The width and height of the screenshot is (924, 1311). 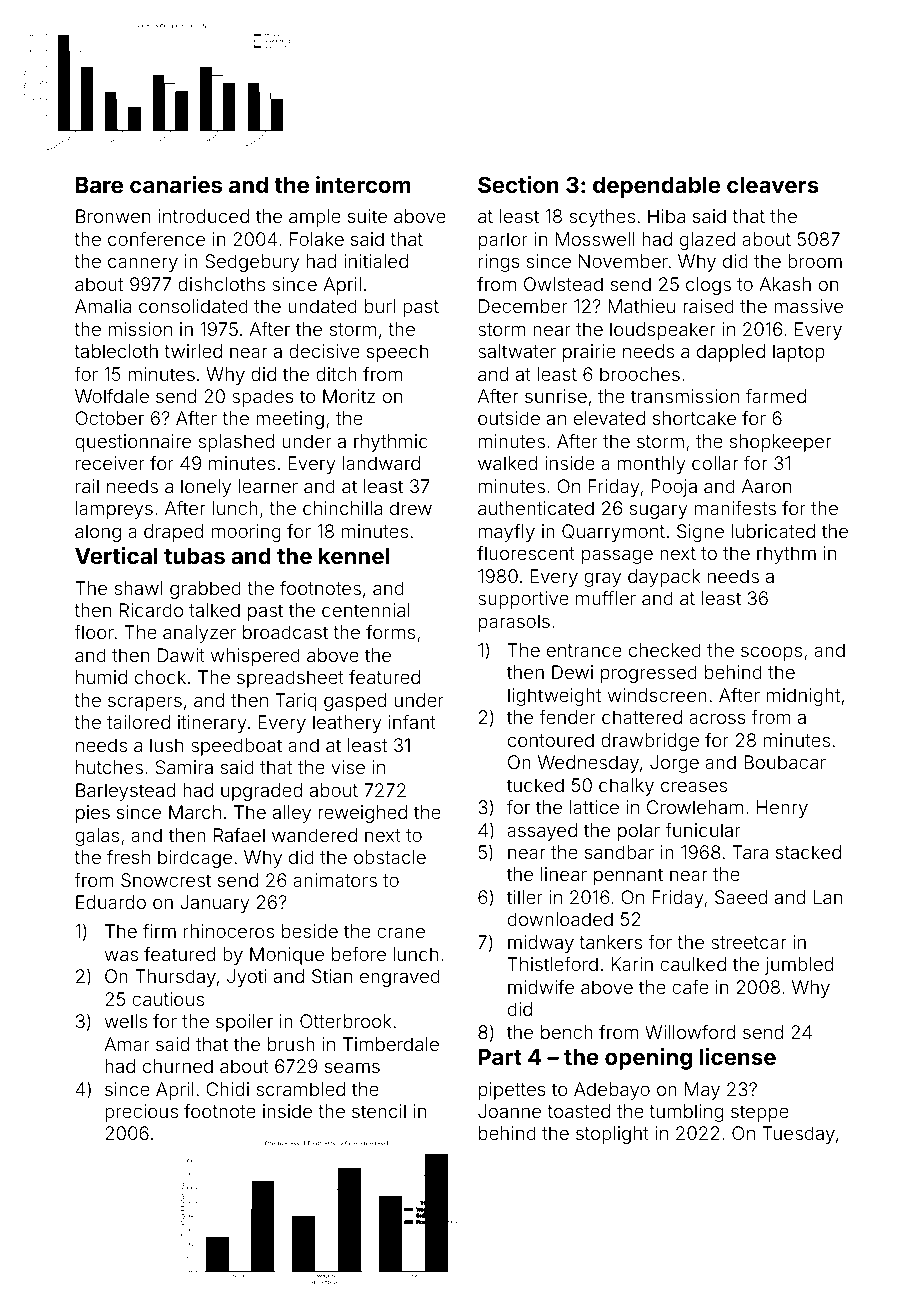 What do you see at coordinates (594, 807) in the screenshot?
I see `lattice` at bounding box center [594, 807].
